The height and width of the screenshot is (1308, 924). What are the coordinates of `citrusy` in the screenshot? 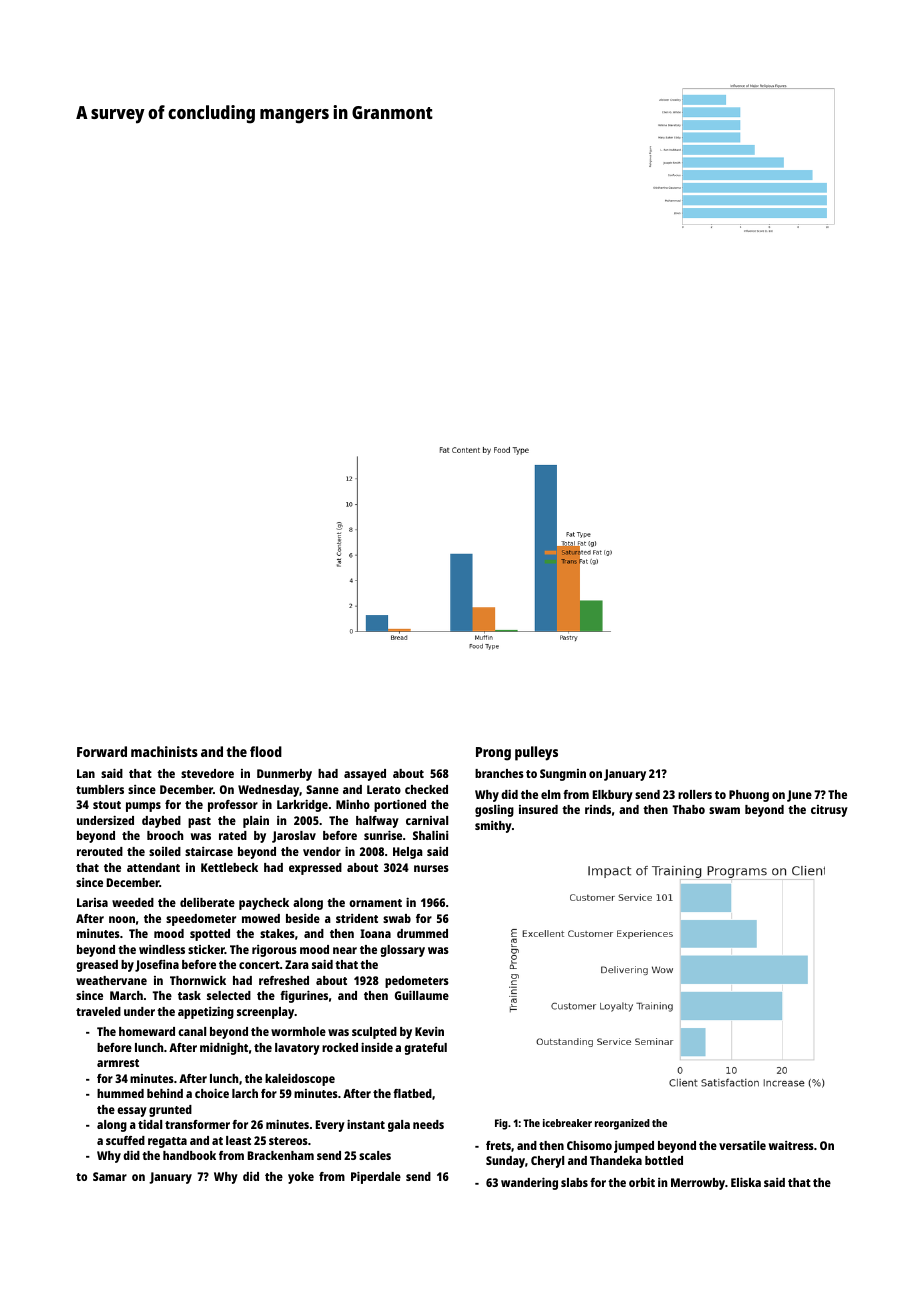 It's located at (829, 811).
